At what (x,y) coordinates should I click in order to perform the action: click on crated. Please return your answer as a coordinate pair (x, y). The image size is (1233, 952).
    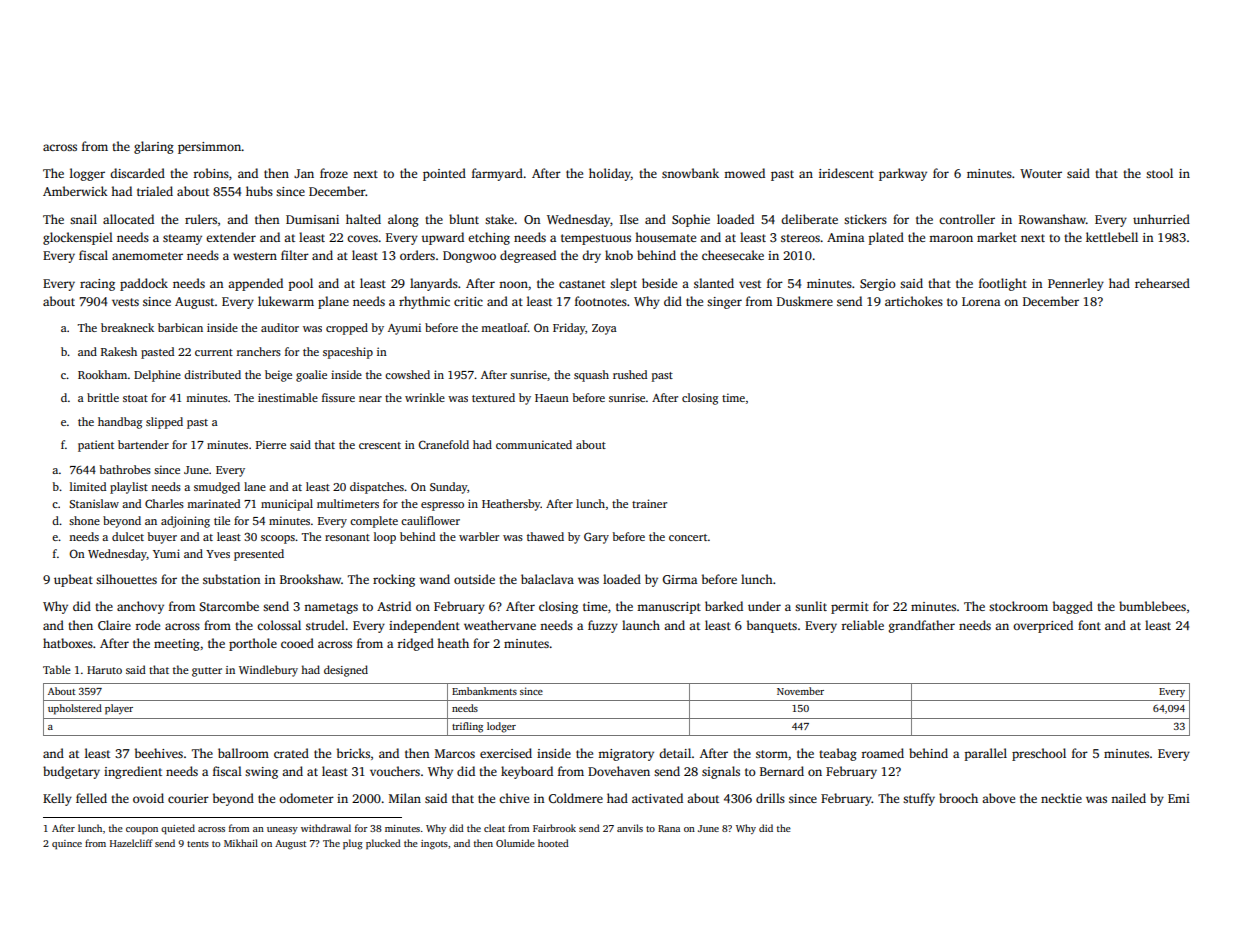
    Looking at the image, I should click on (291, 753).
